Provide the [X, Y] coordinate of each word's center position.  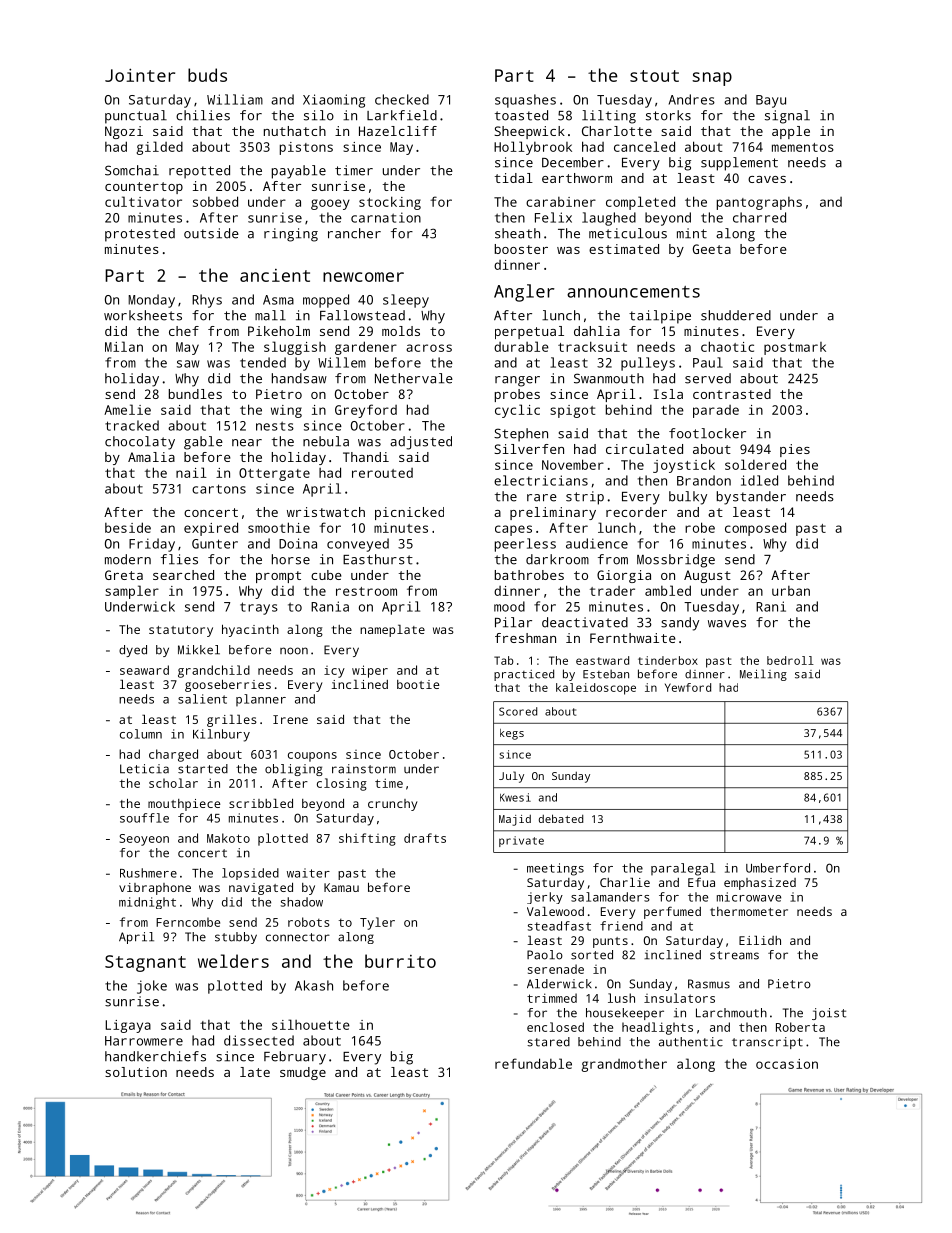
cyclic [517, 411]
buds [207, 75]
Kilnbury [221, 735]
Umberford [778, 868]
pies [795, 450]
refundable [533, 1063]
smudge [303, 1073]
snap [712, 79]
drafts [425, 838]
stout [654, 76]
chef [184, 331]
